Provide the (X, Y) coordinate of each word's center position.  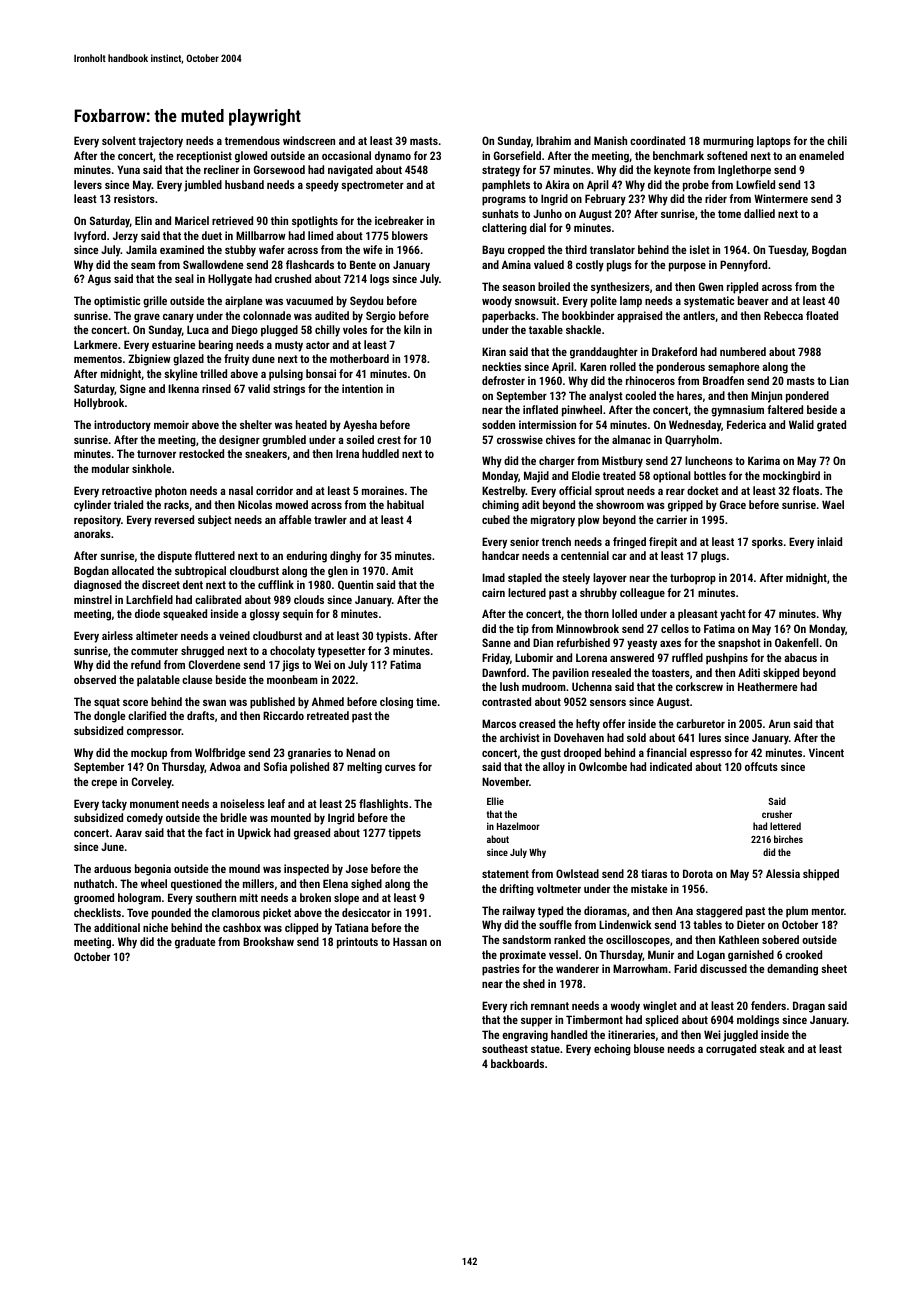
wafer (272, 249)
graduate (195, 943)
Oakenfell (797, 642)
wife (372, 249)
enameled (821, 155)
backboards (517, 1063)
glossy (265, 615)
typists (392, 637)
